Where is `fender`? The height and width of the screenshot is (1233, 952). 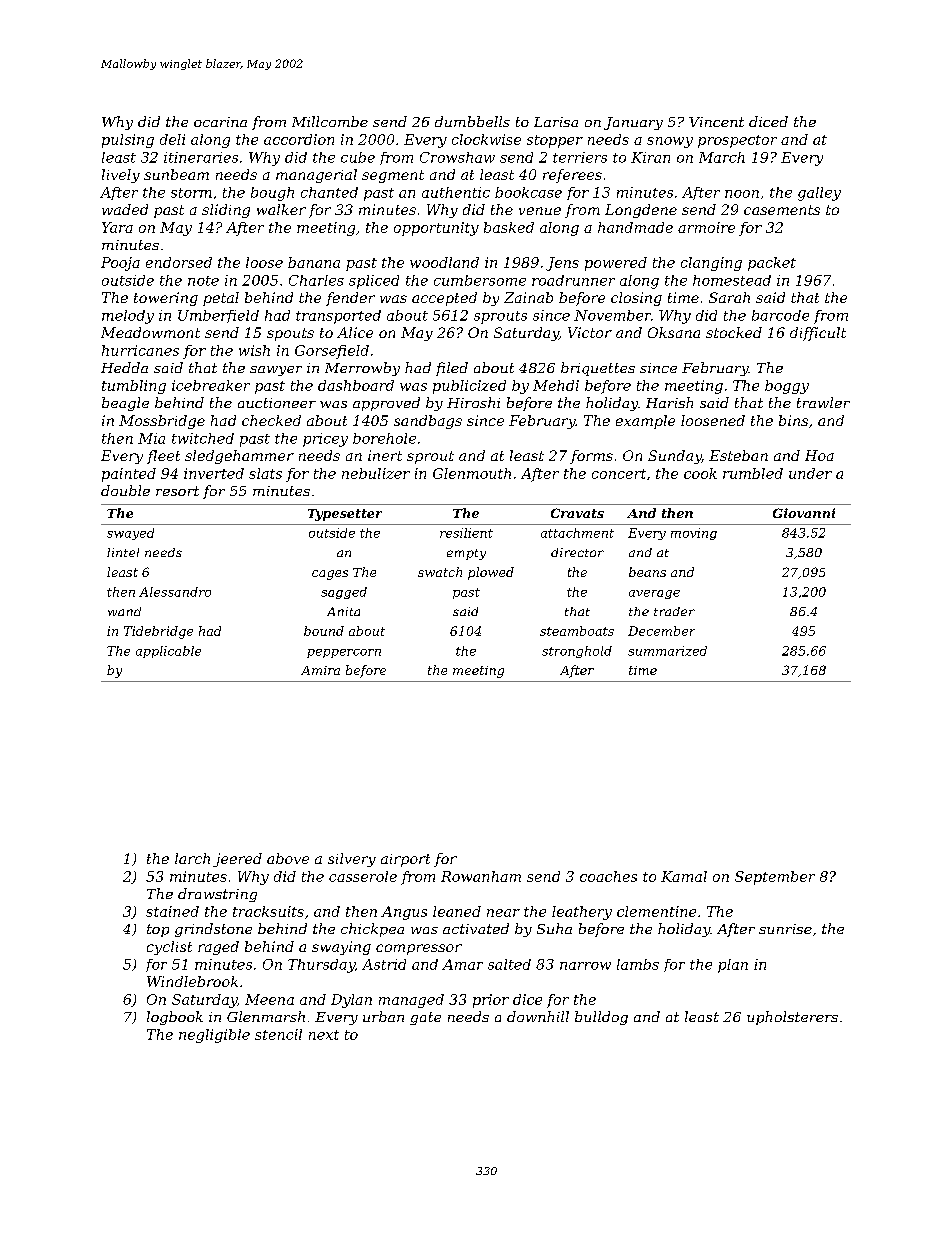
fender is located at coordinates (350, 299).
